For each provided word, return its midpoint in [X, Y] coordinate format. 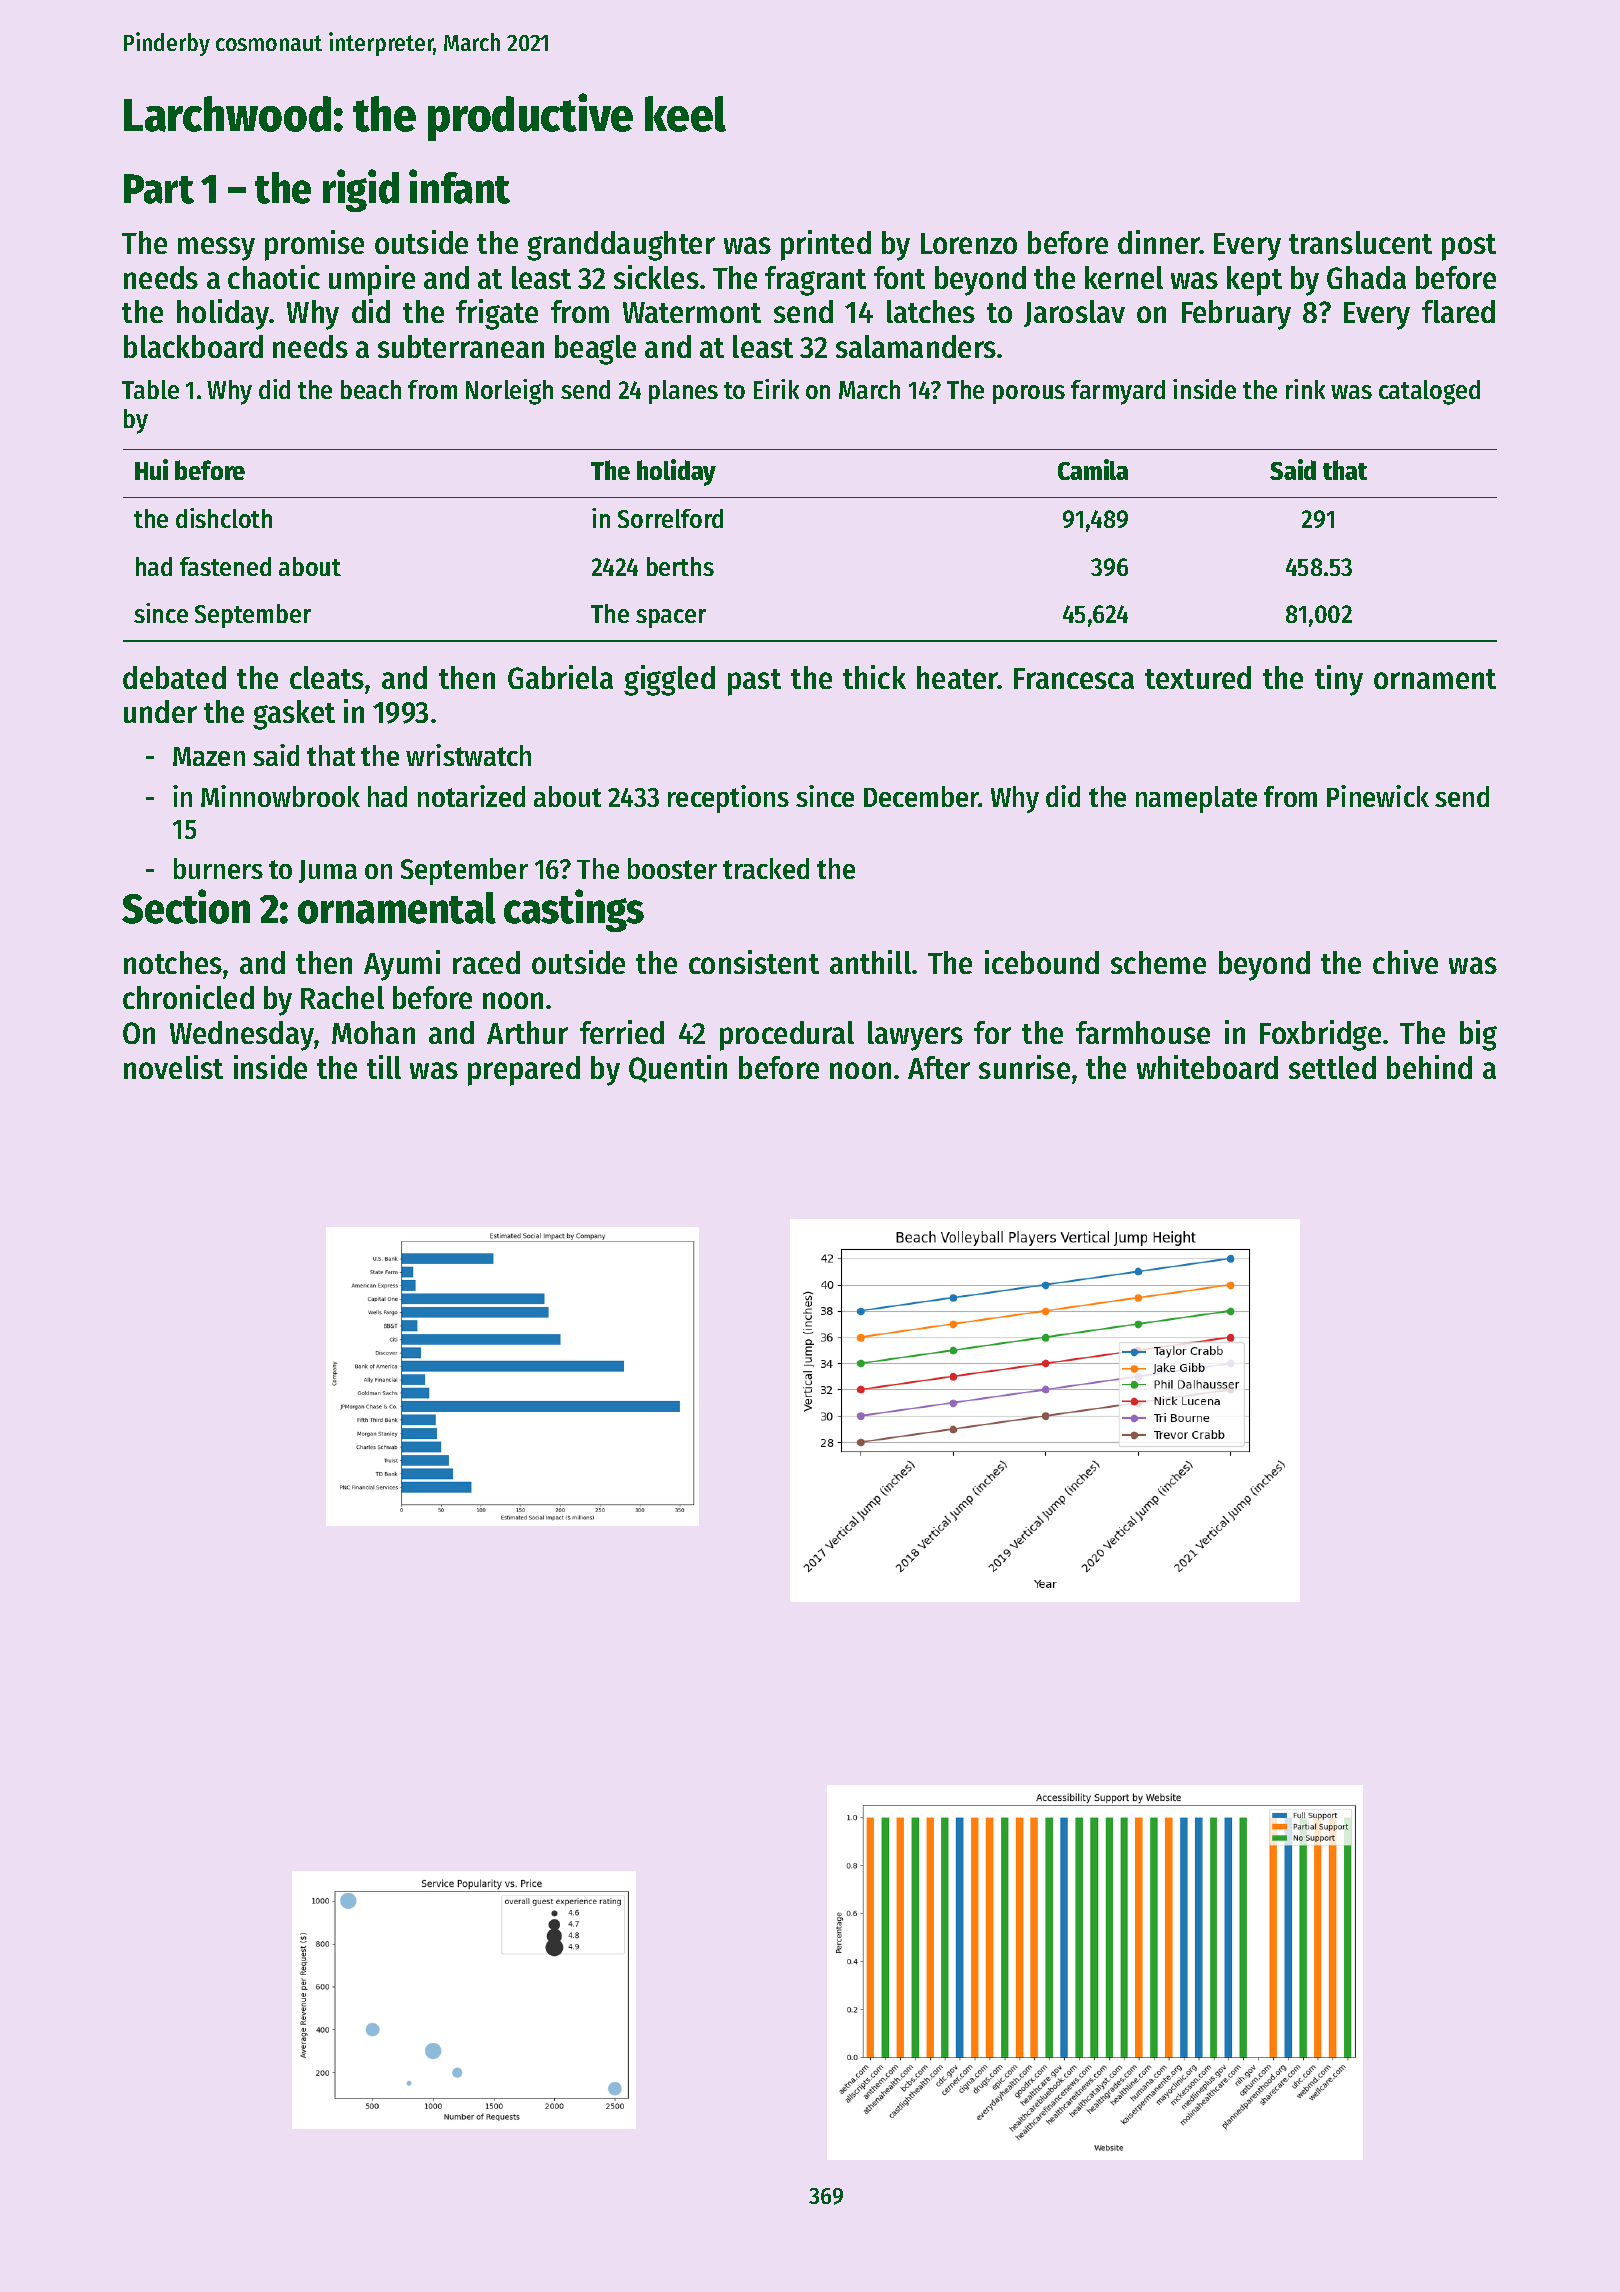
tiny [1339, 680]
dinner [1159, 242]
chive [1405, 962]
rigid [361, 190]
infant [459, 186]
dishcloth [224, 518]
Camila [1093, 469]
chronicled [188, 997]
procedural [787, 1036]
